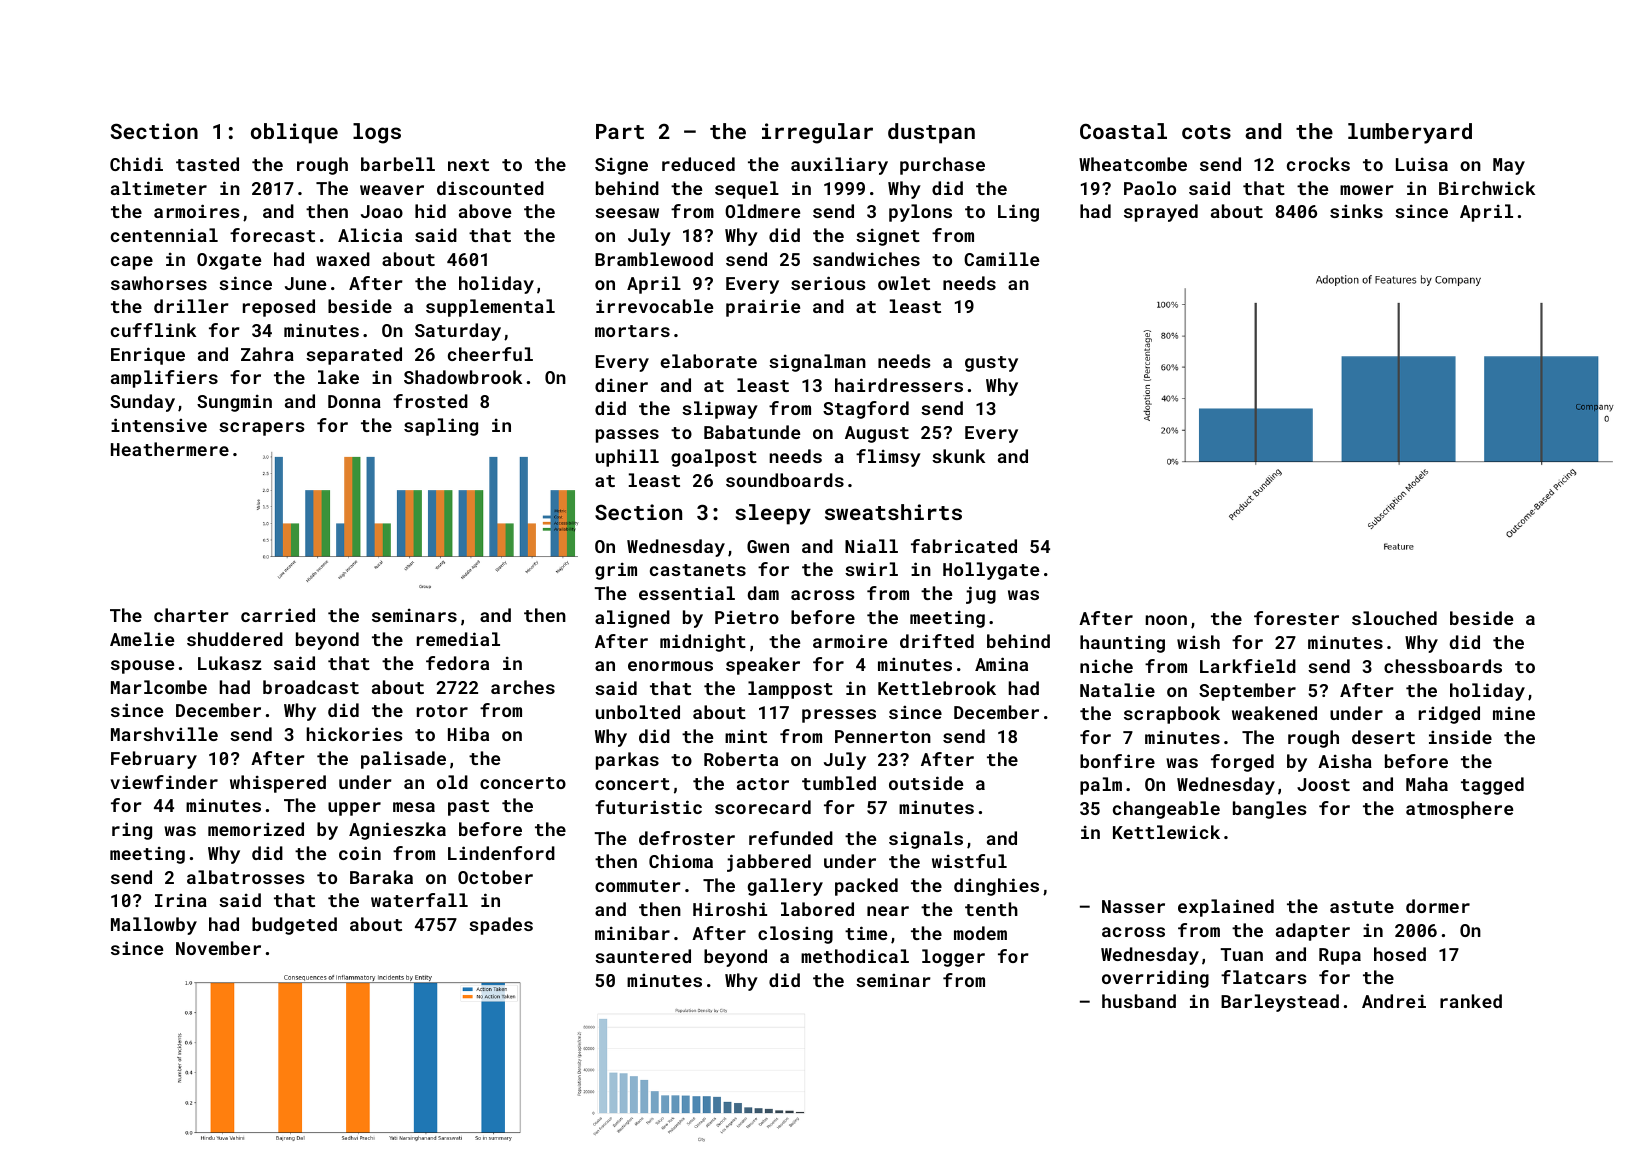 Image resolution: width=1649 pixels, height=1166 pixels. Describe the element at coordinates (1198, 642) in the document. I see `wish` at that location.
